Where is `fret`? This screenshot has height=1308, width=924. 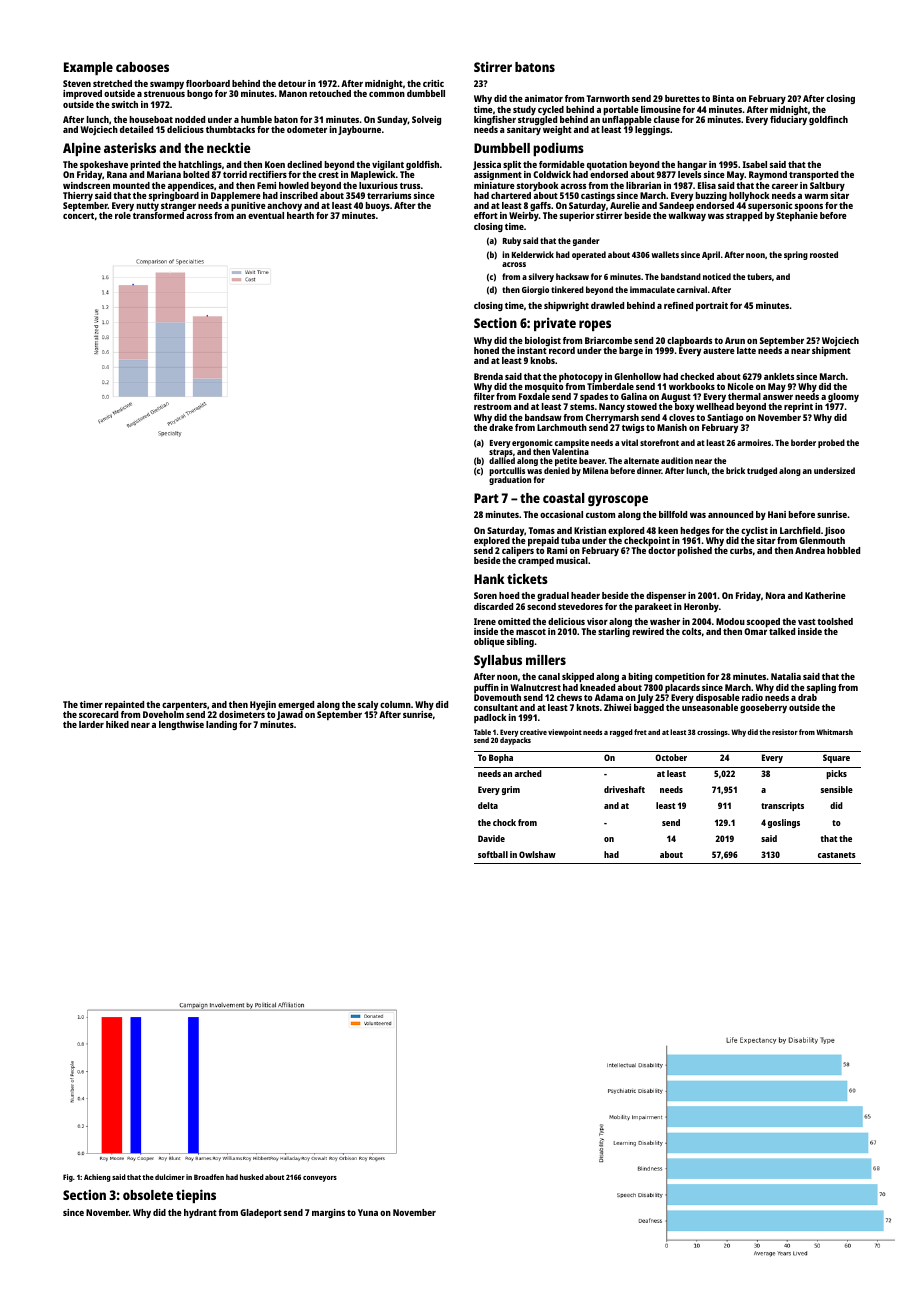 fret is located at coordinates (640, 732).
